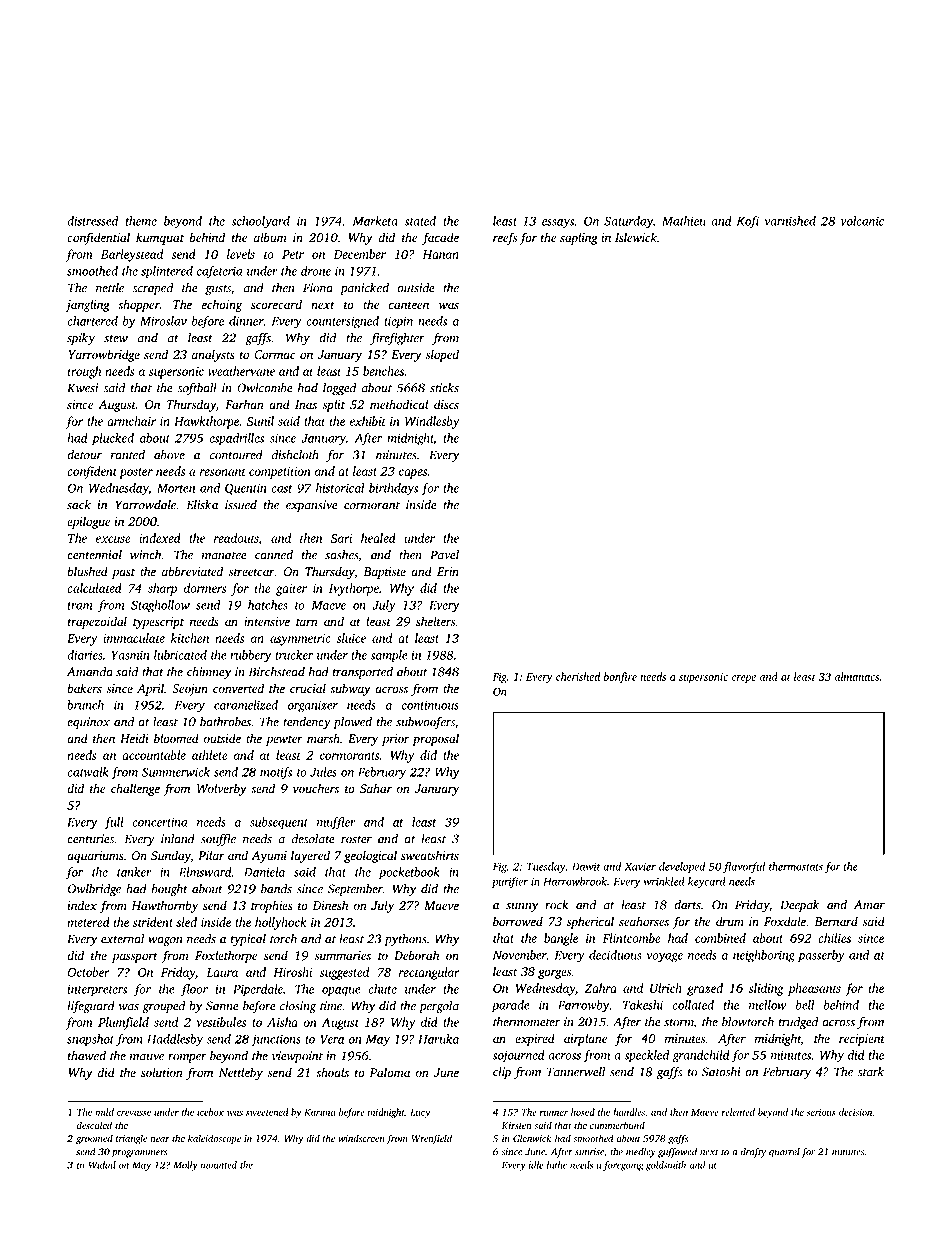  What do you see at coordinates (590, 922) in the screenshot?
I see `spherical` at bounding box center [590, 922].
